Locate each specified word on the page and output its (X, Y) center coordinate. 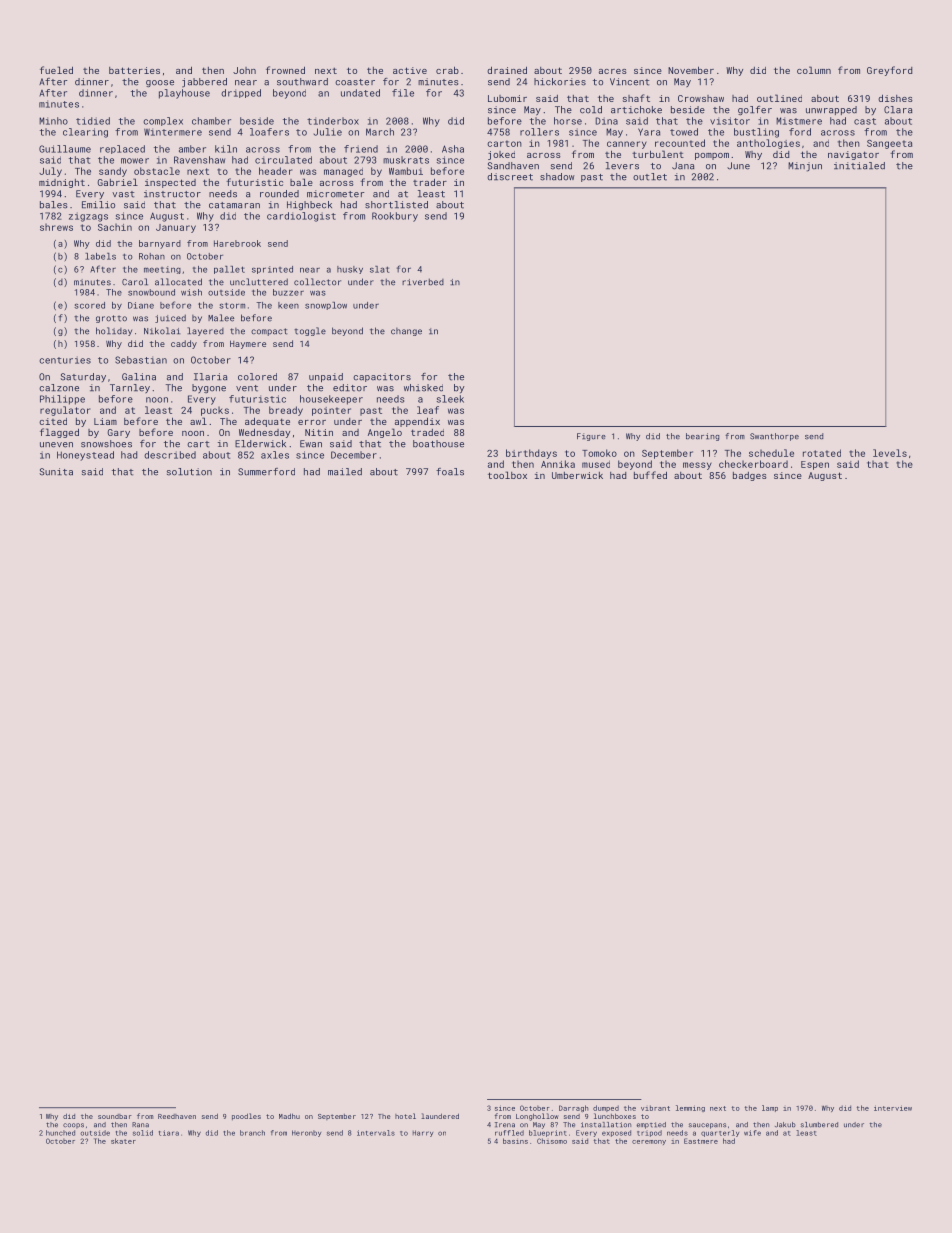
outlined (779, 98)
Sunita (56, 472)
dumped (606, 1108)
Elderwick (260, 444)
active (410, 70)
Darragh (573, 1108)
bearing (702, 437)
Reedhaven (177, 1116)
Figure (591, 437)
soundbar (115, 1116)
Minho (53, 121)
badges (750, 476)
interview (893, 1108)
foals (450, 472)
